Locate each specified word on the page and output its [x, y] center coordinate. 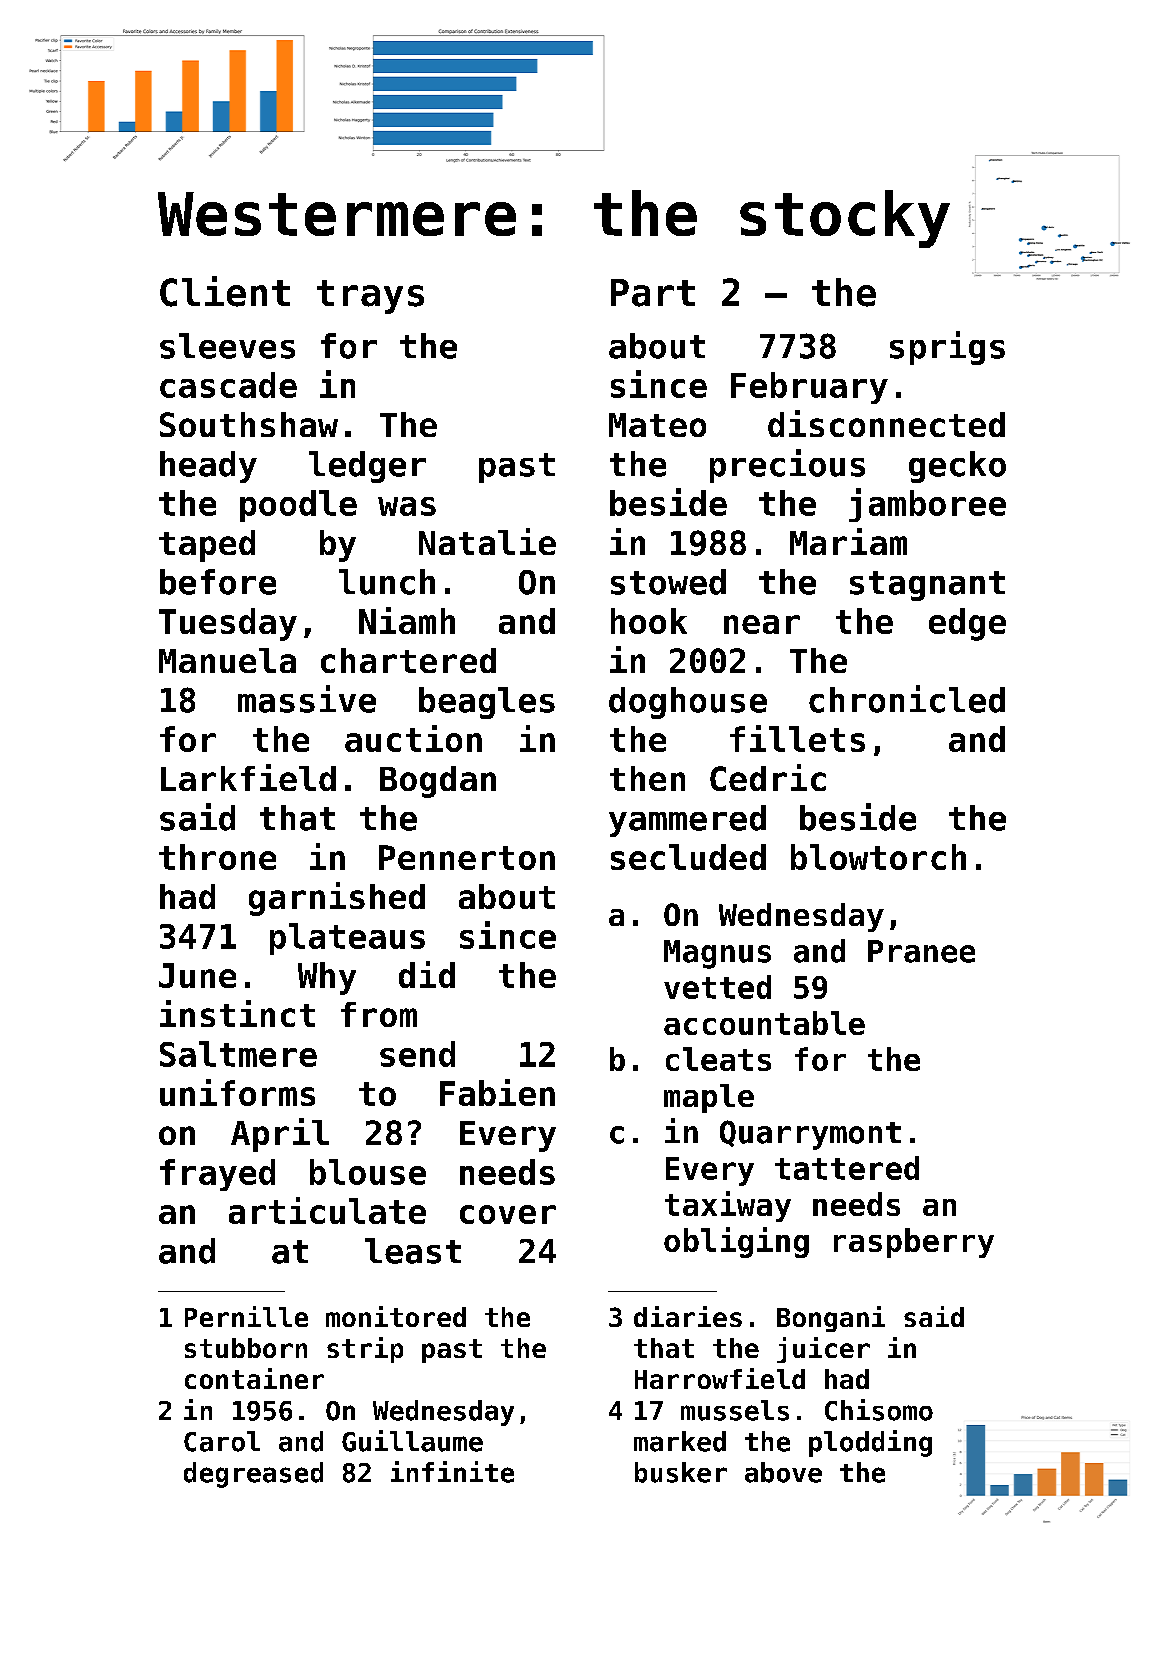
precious [787, 466]
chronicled [907, 699]
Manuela [227, 660]
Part [653, 293]
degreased [253, 1475]
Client [225, 291]
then [647, 778]
